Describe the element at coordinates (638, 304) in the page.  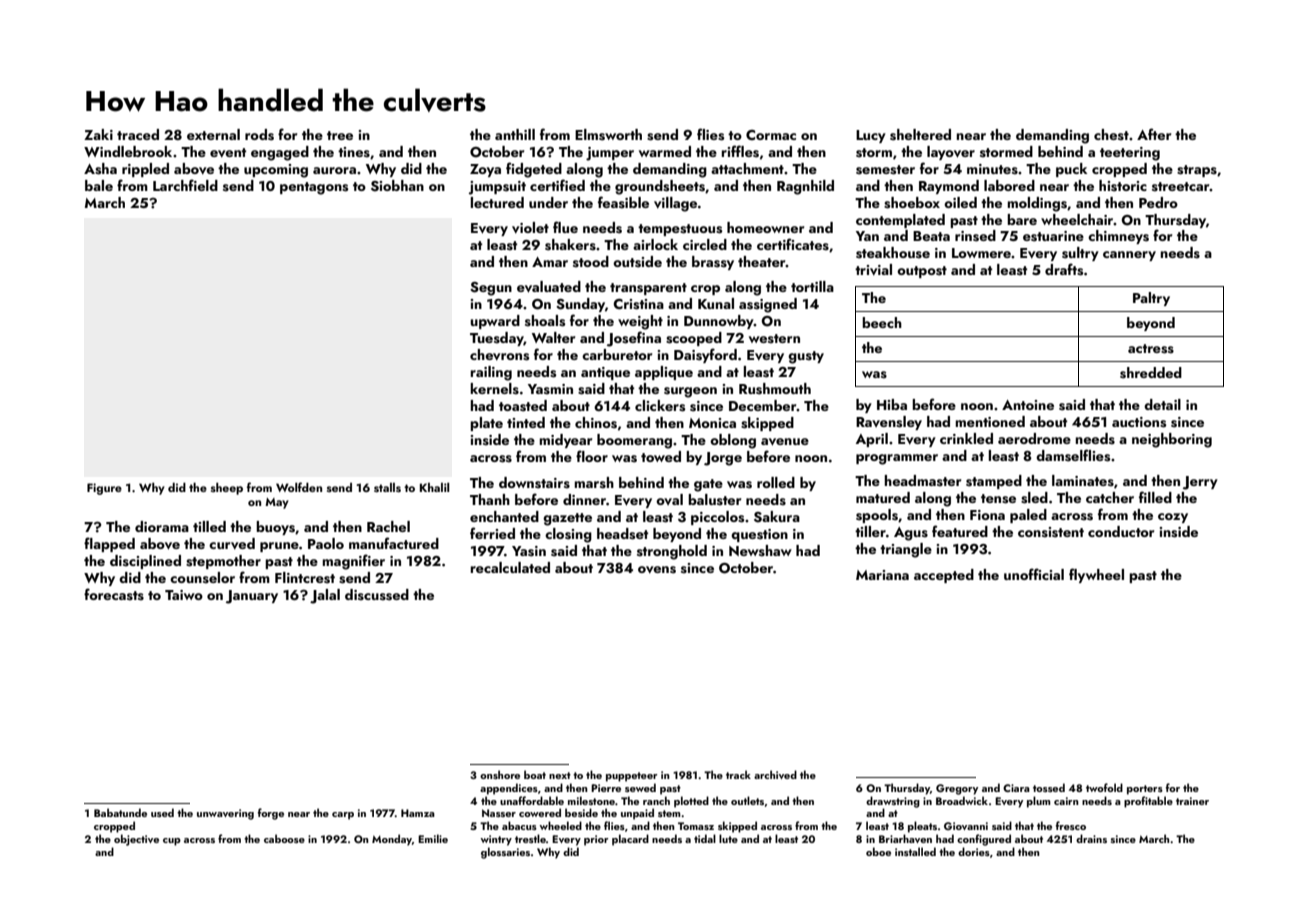
I see `Cristina` at that location.
